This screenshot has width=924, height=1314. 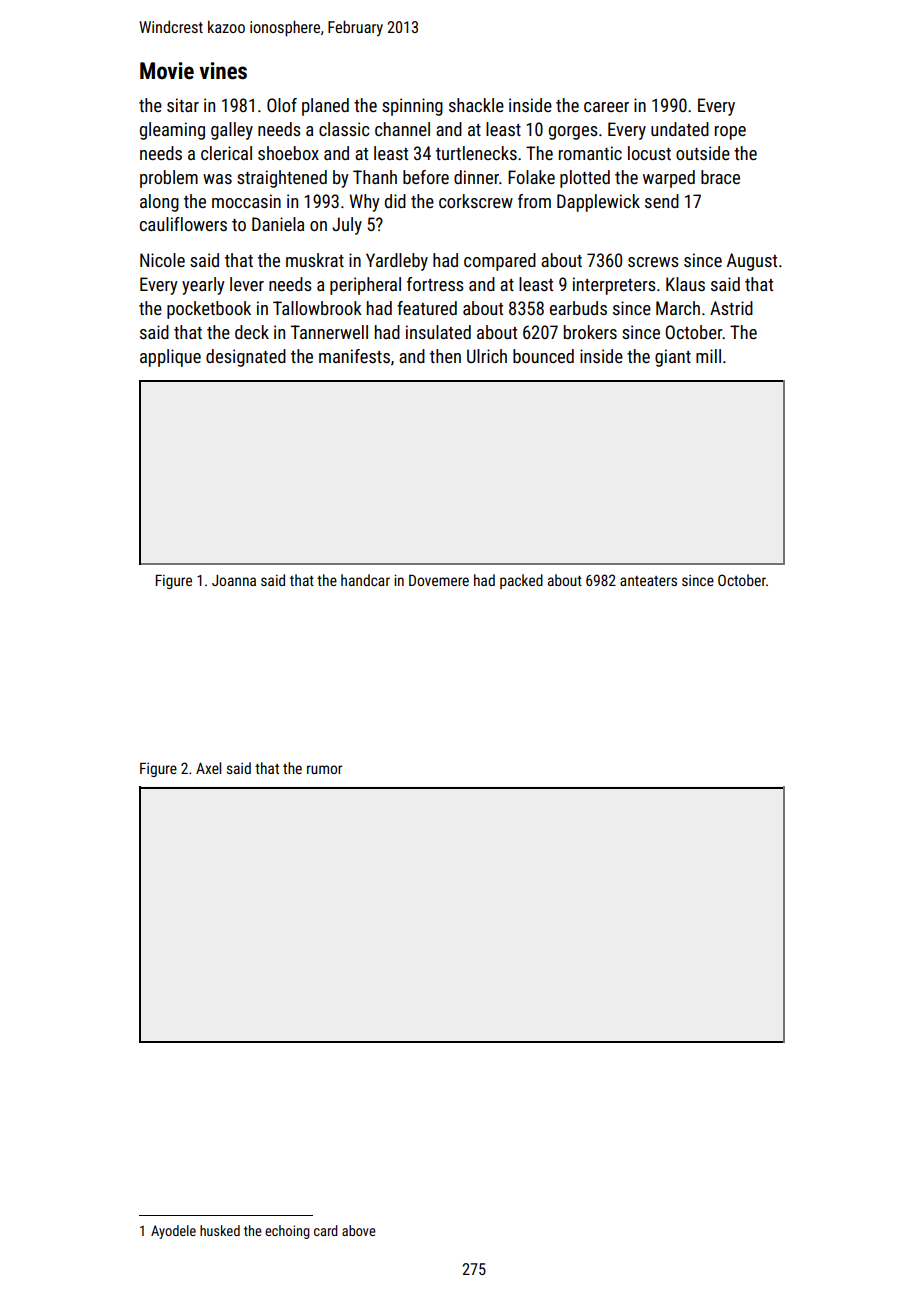 I want to click on anteaters, so click(x=648, y=581).
